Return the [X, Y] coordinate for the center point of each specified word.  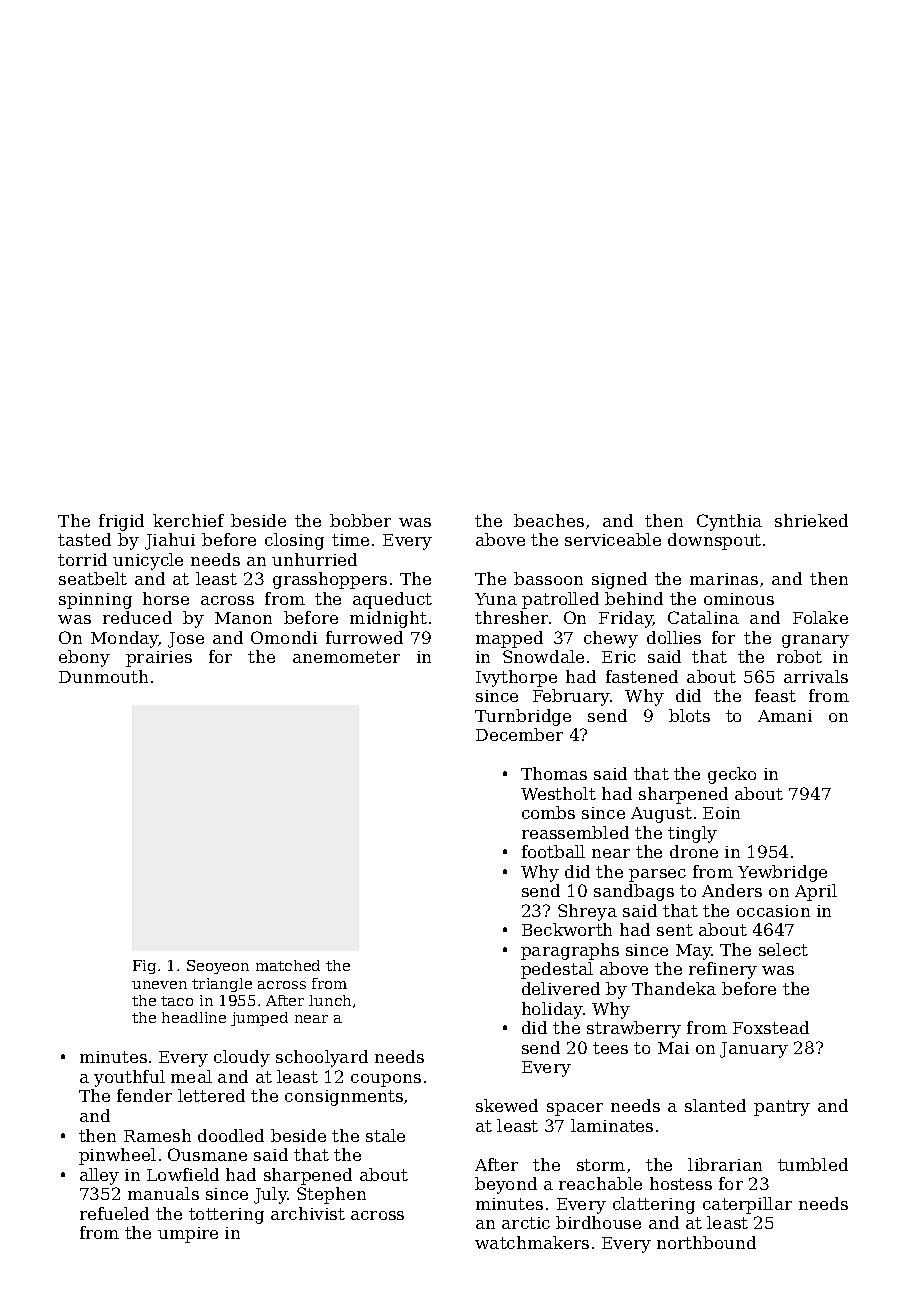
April [816, 892]
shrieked [811, 520]
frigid [121, 522]
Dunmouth [103, 676]
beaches [549, 520]
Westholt [558, 793]
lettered [211, 1095]
